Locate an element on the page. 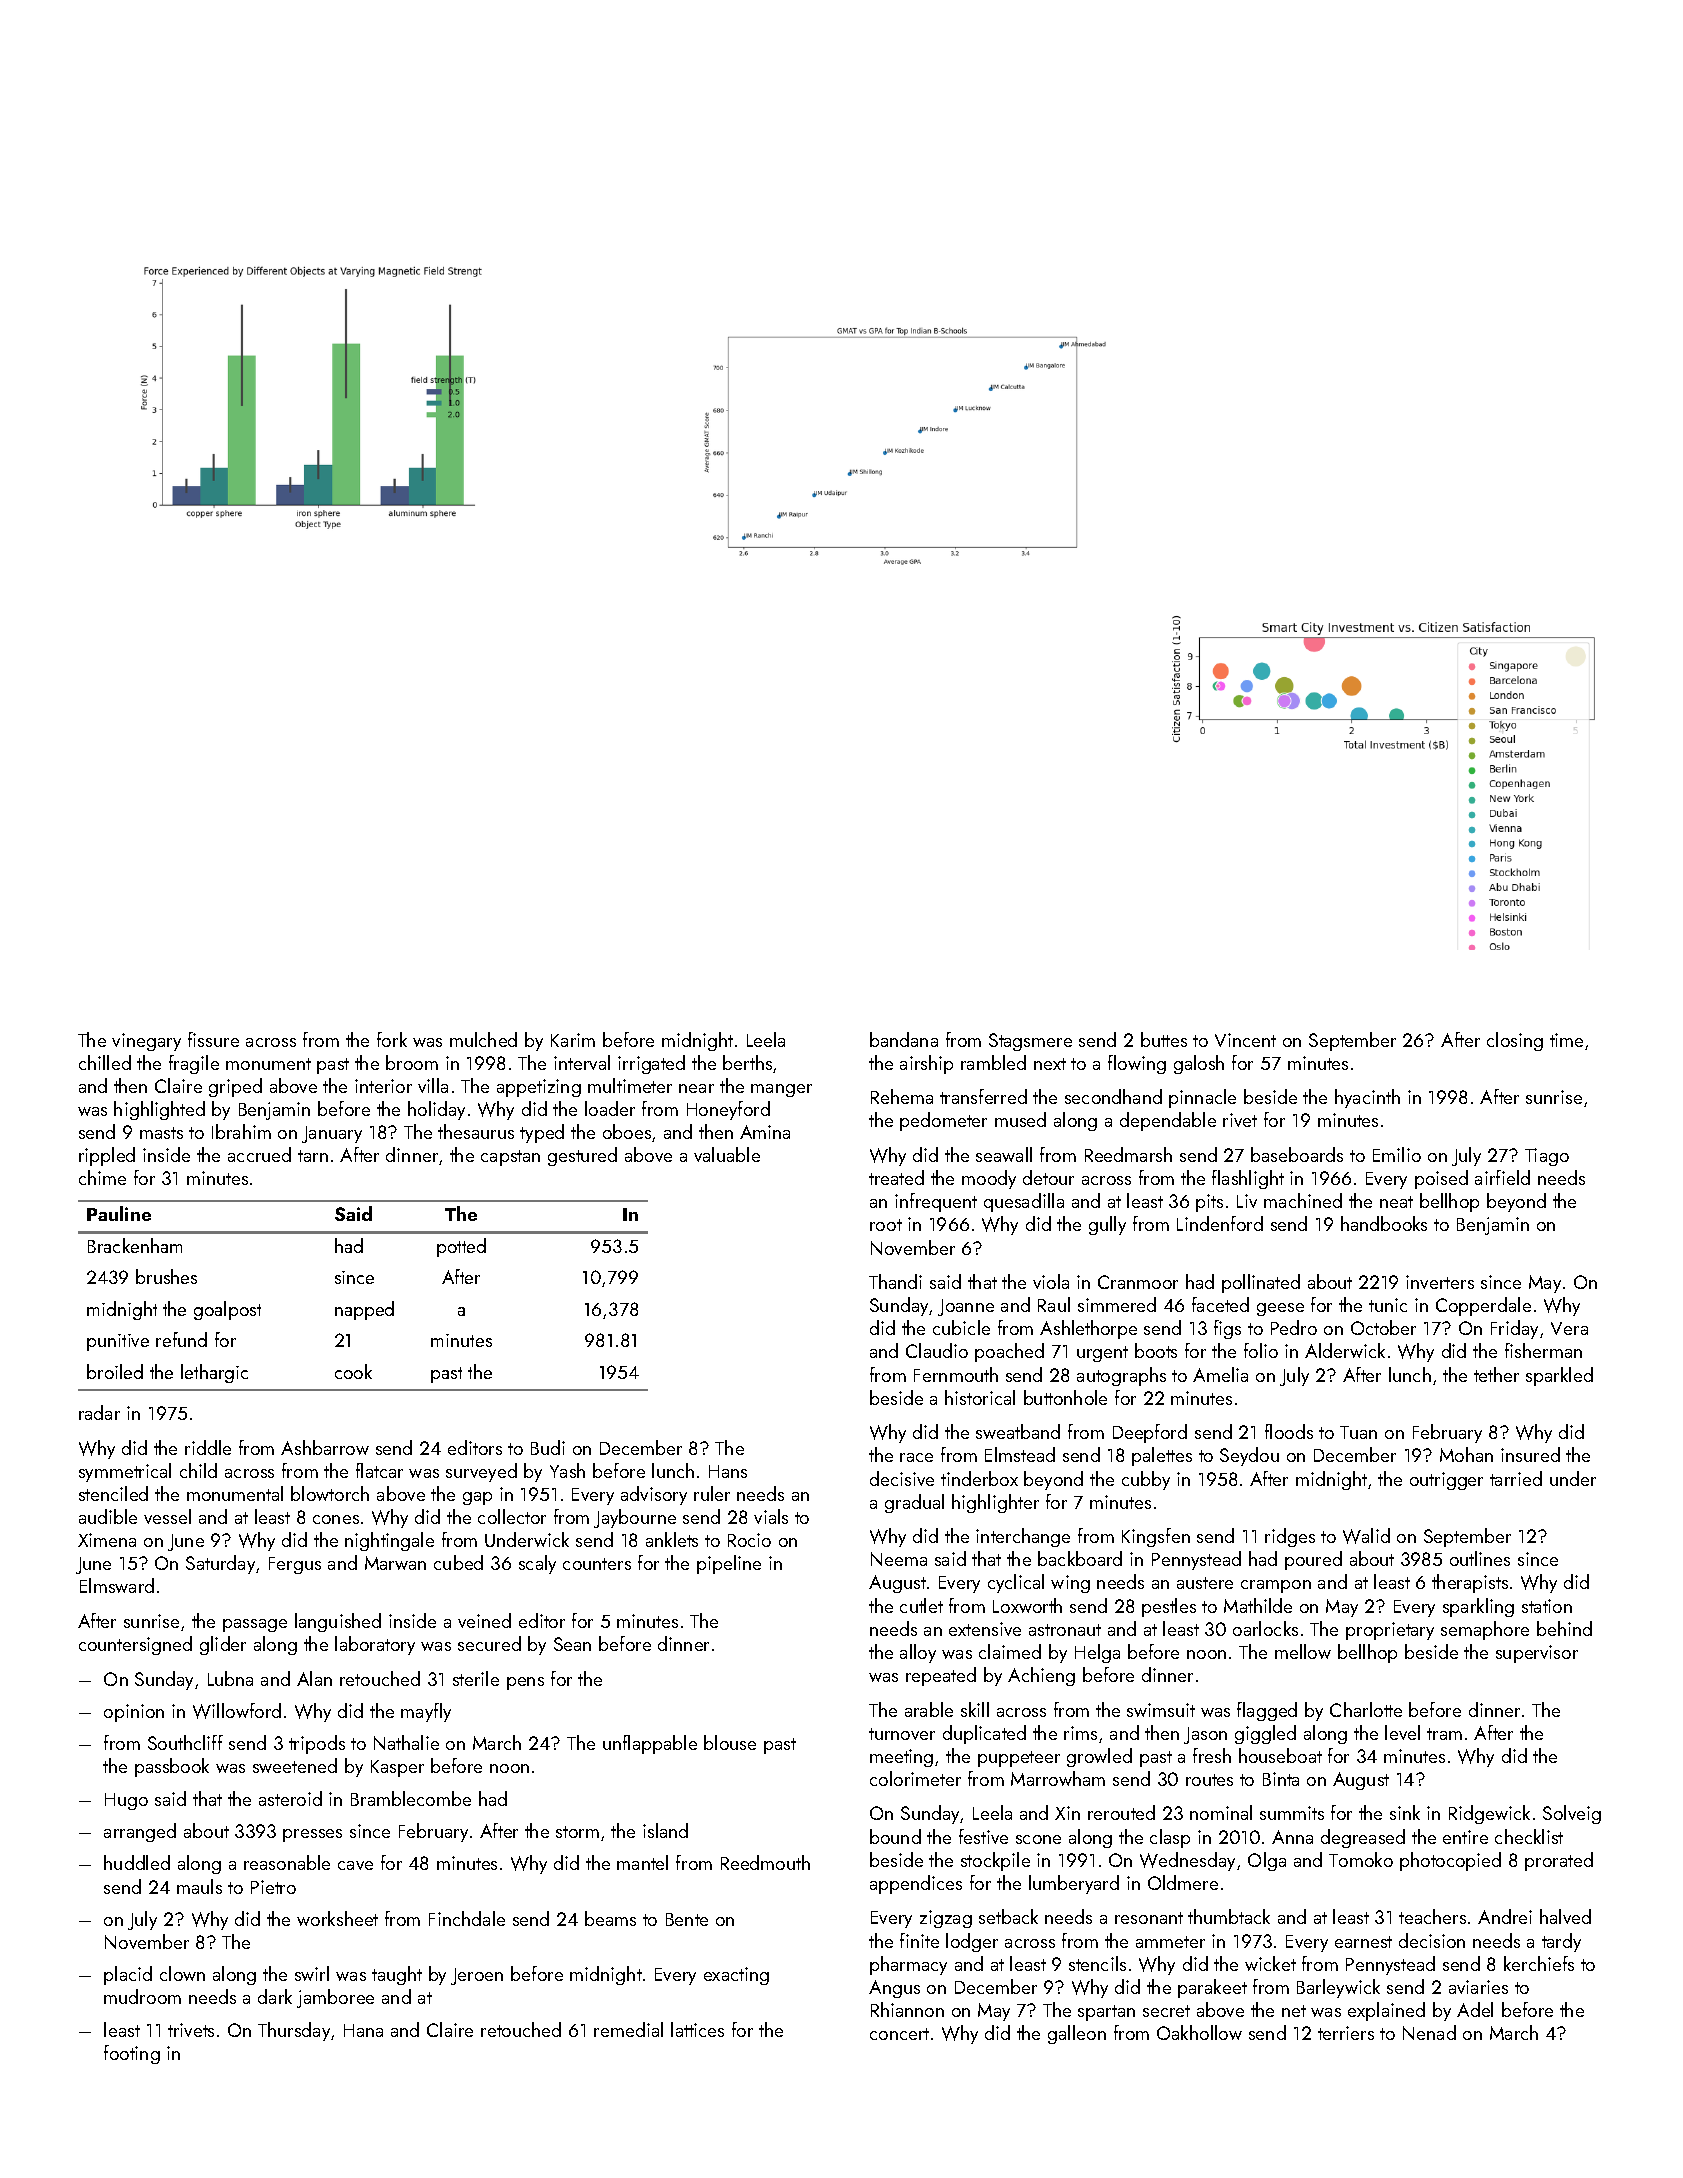 Image resolution: width=1683 pixels, height=2178 pixels. beams is located at coordinates (610, 1918).
